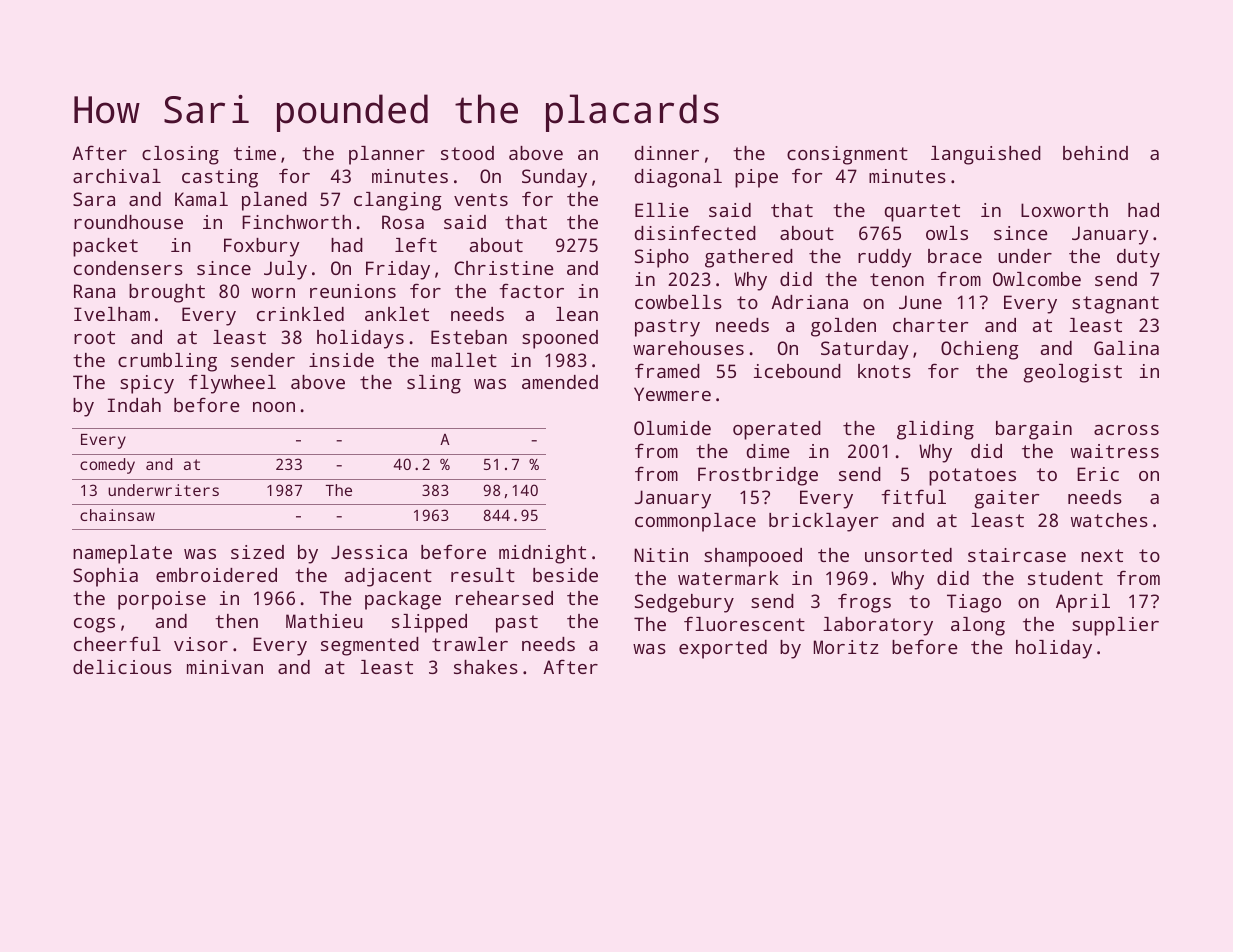  I want to click on beside, so click(565, 575).
